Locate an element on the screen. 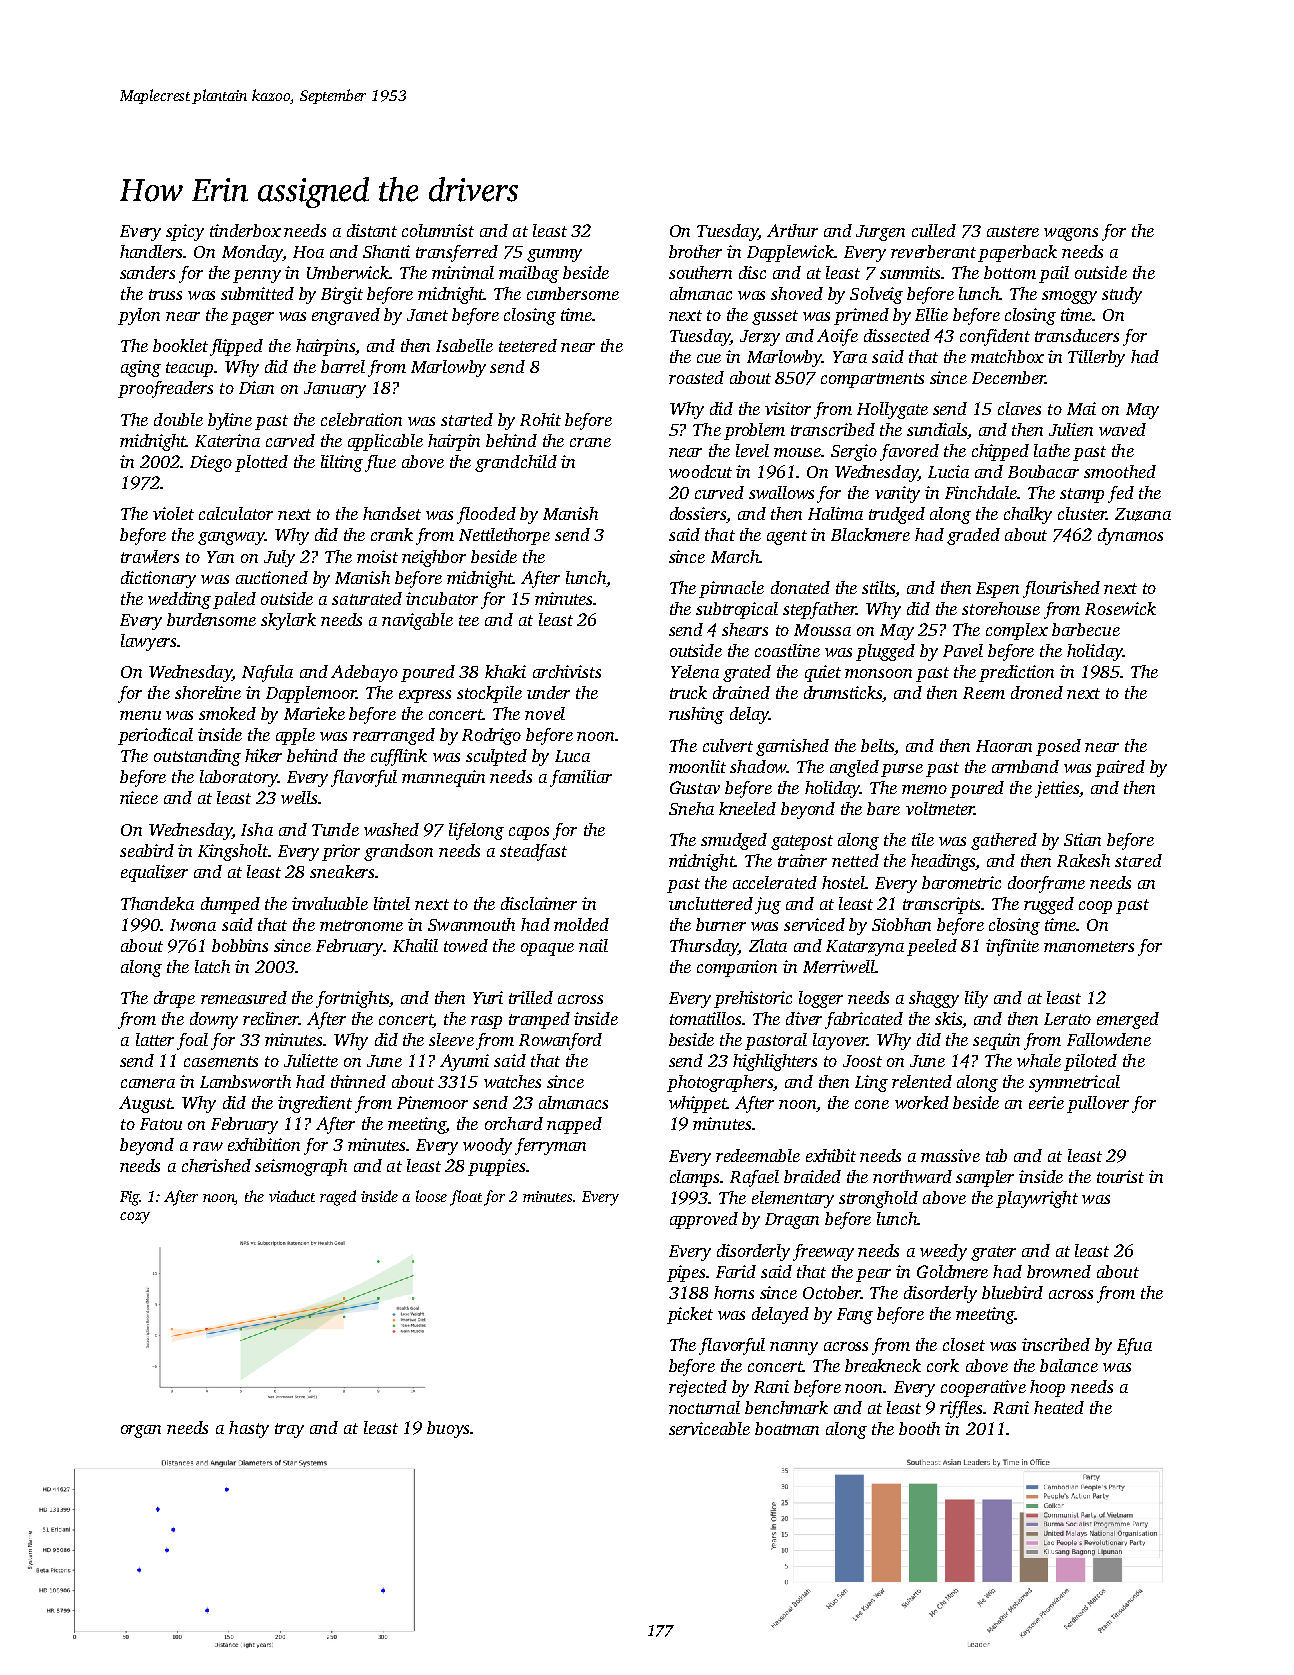  cozy is located at coordinates (135, 1218).
